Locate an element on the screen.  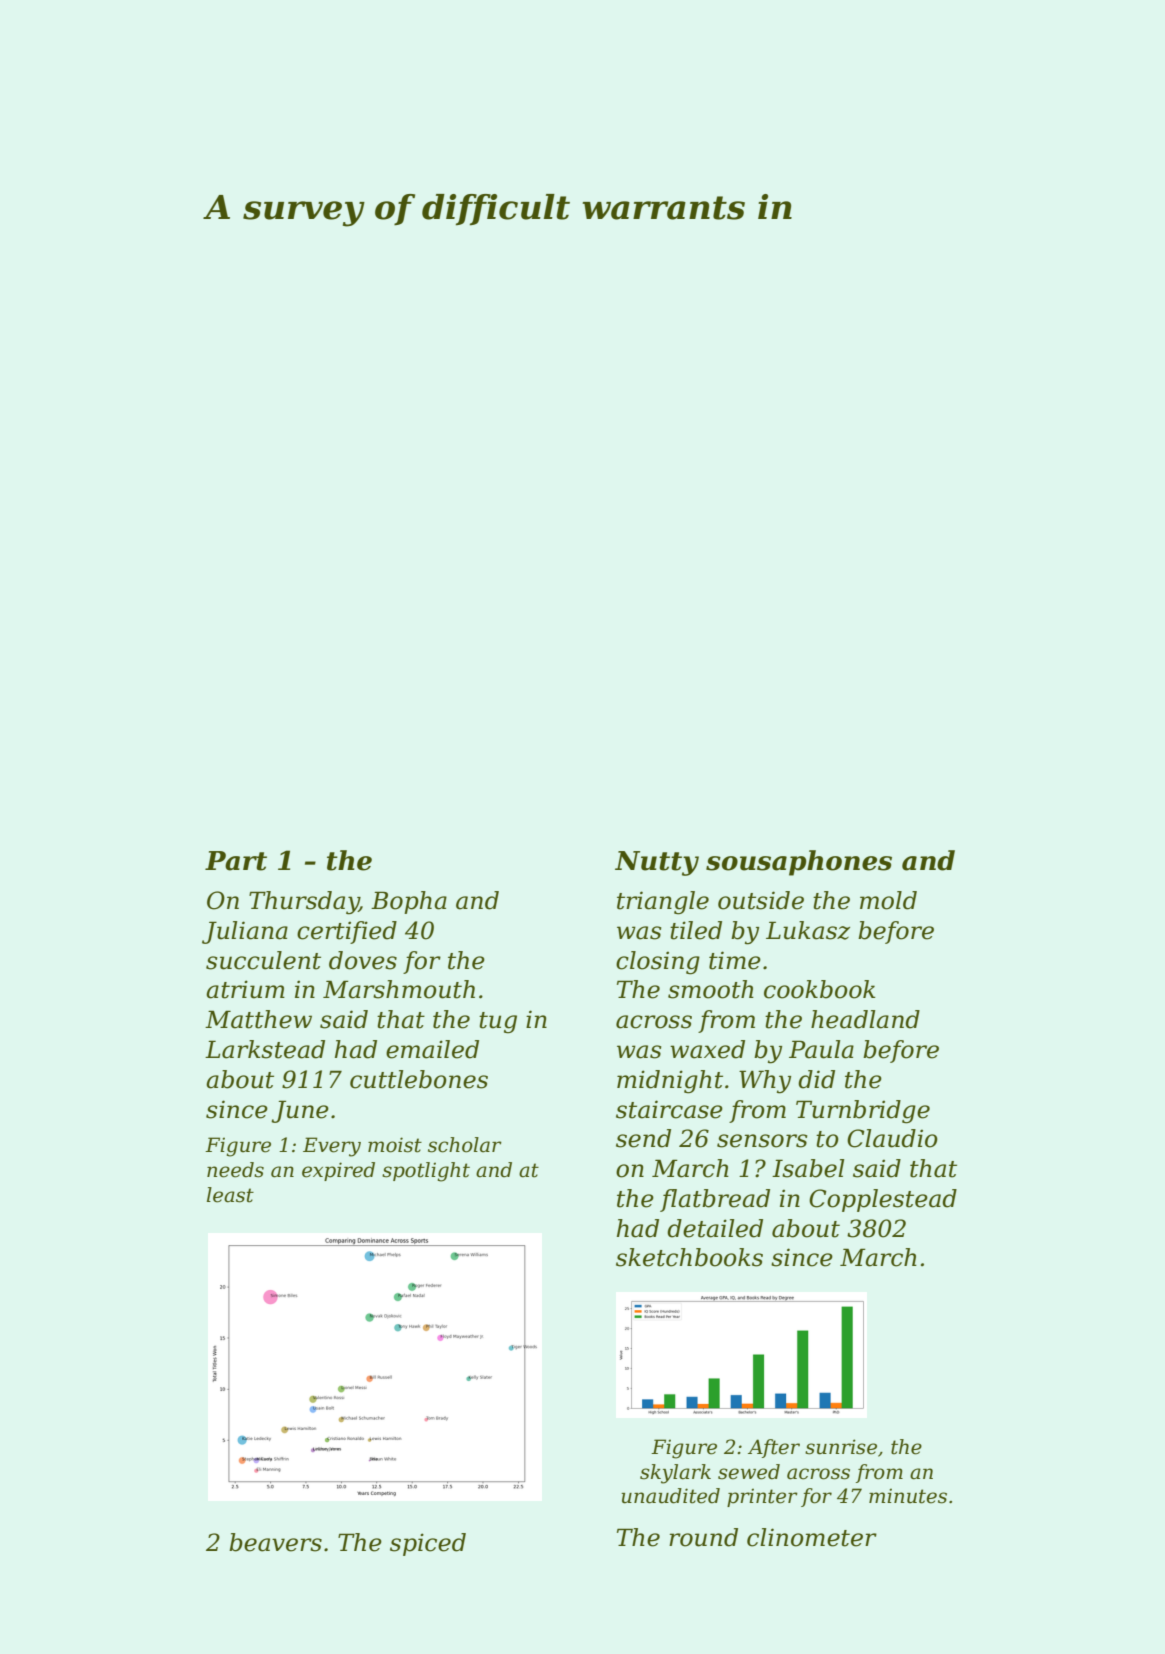
Copplestead is located at coordinates (883, 1200).
